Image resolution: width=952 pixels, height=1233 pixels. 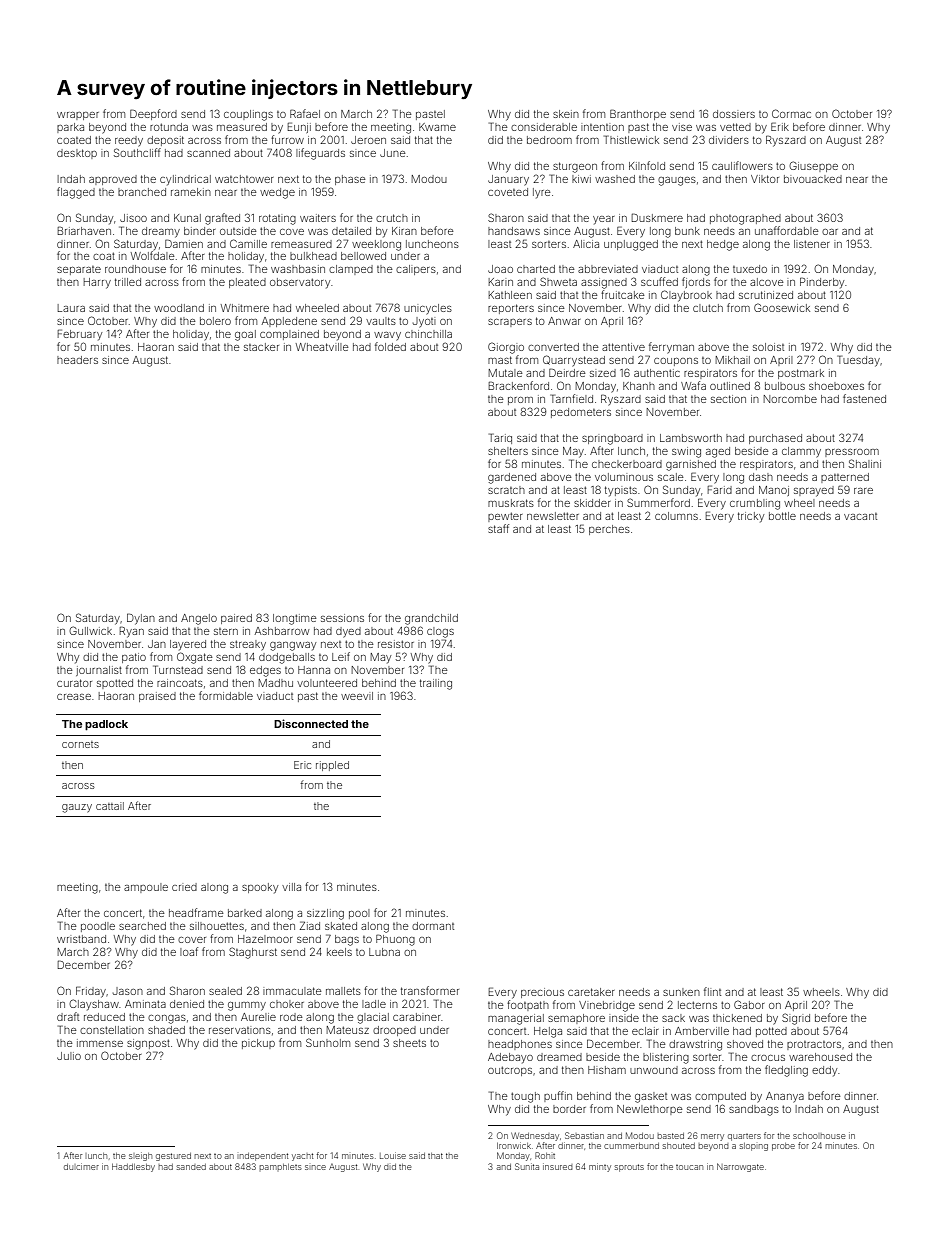 What do you see at coordinates (84, 231) in the screenshot?
I see `Briarhaven` at bounding box center [84, 231].
